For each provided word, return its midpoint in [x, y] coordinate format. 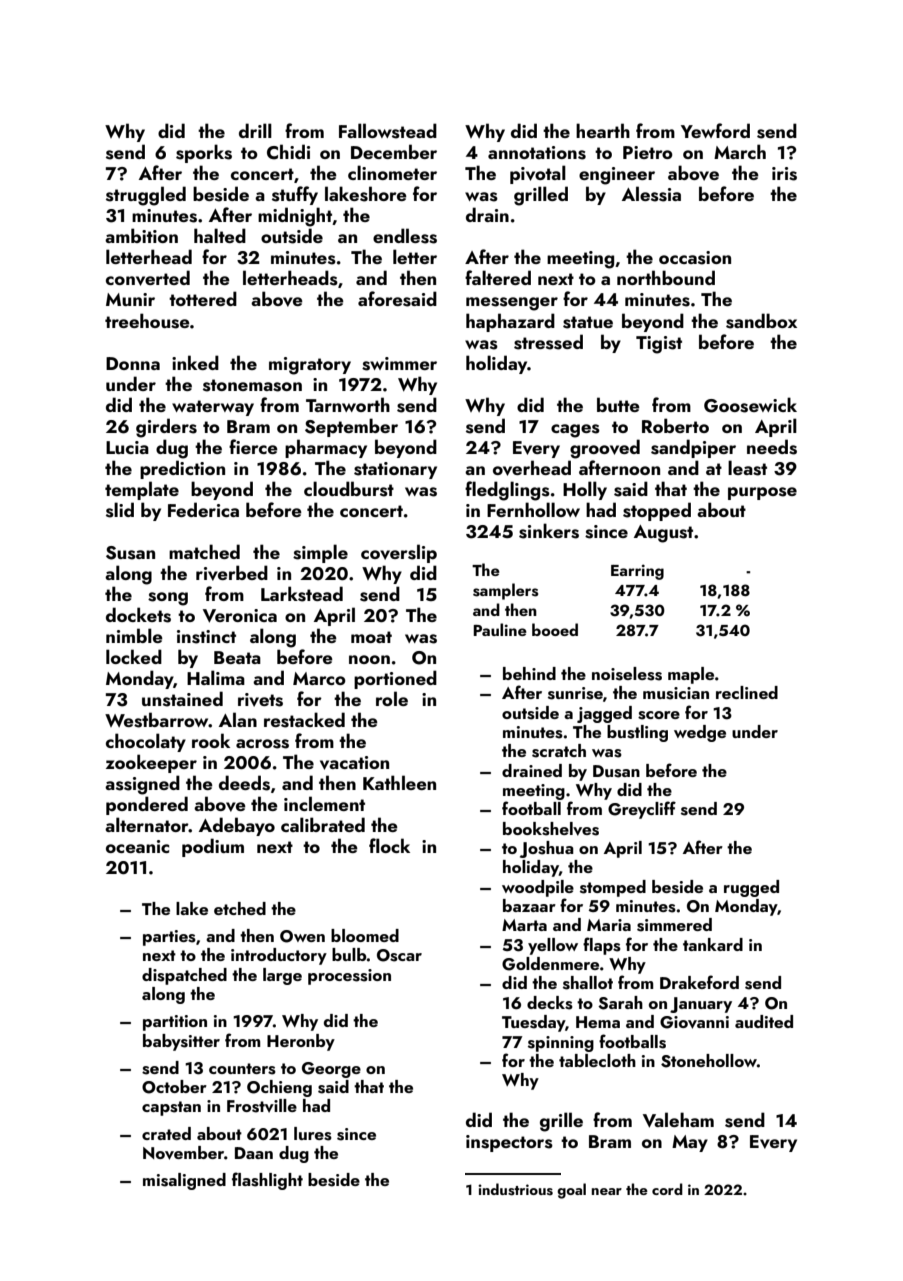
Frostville [262, 1106]
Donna [133, 363]
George [331, 1070]
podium [213, 847]
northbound [666, 277]
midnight [295, 217]
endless [405, 236]
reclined [747, 692]
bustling [637, 733]
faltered [498, 277]
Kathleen [399, 782]
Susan [130, 553]
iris [784, 174]
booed [555, 629]
